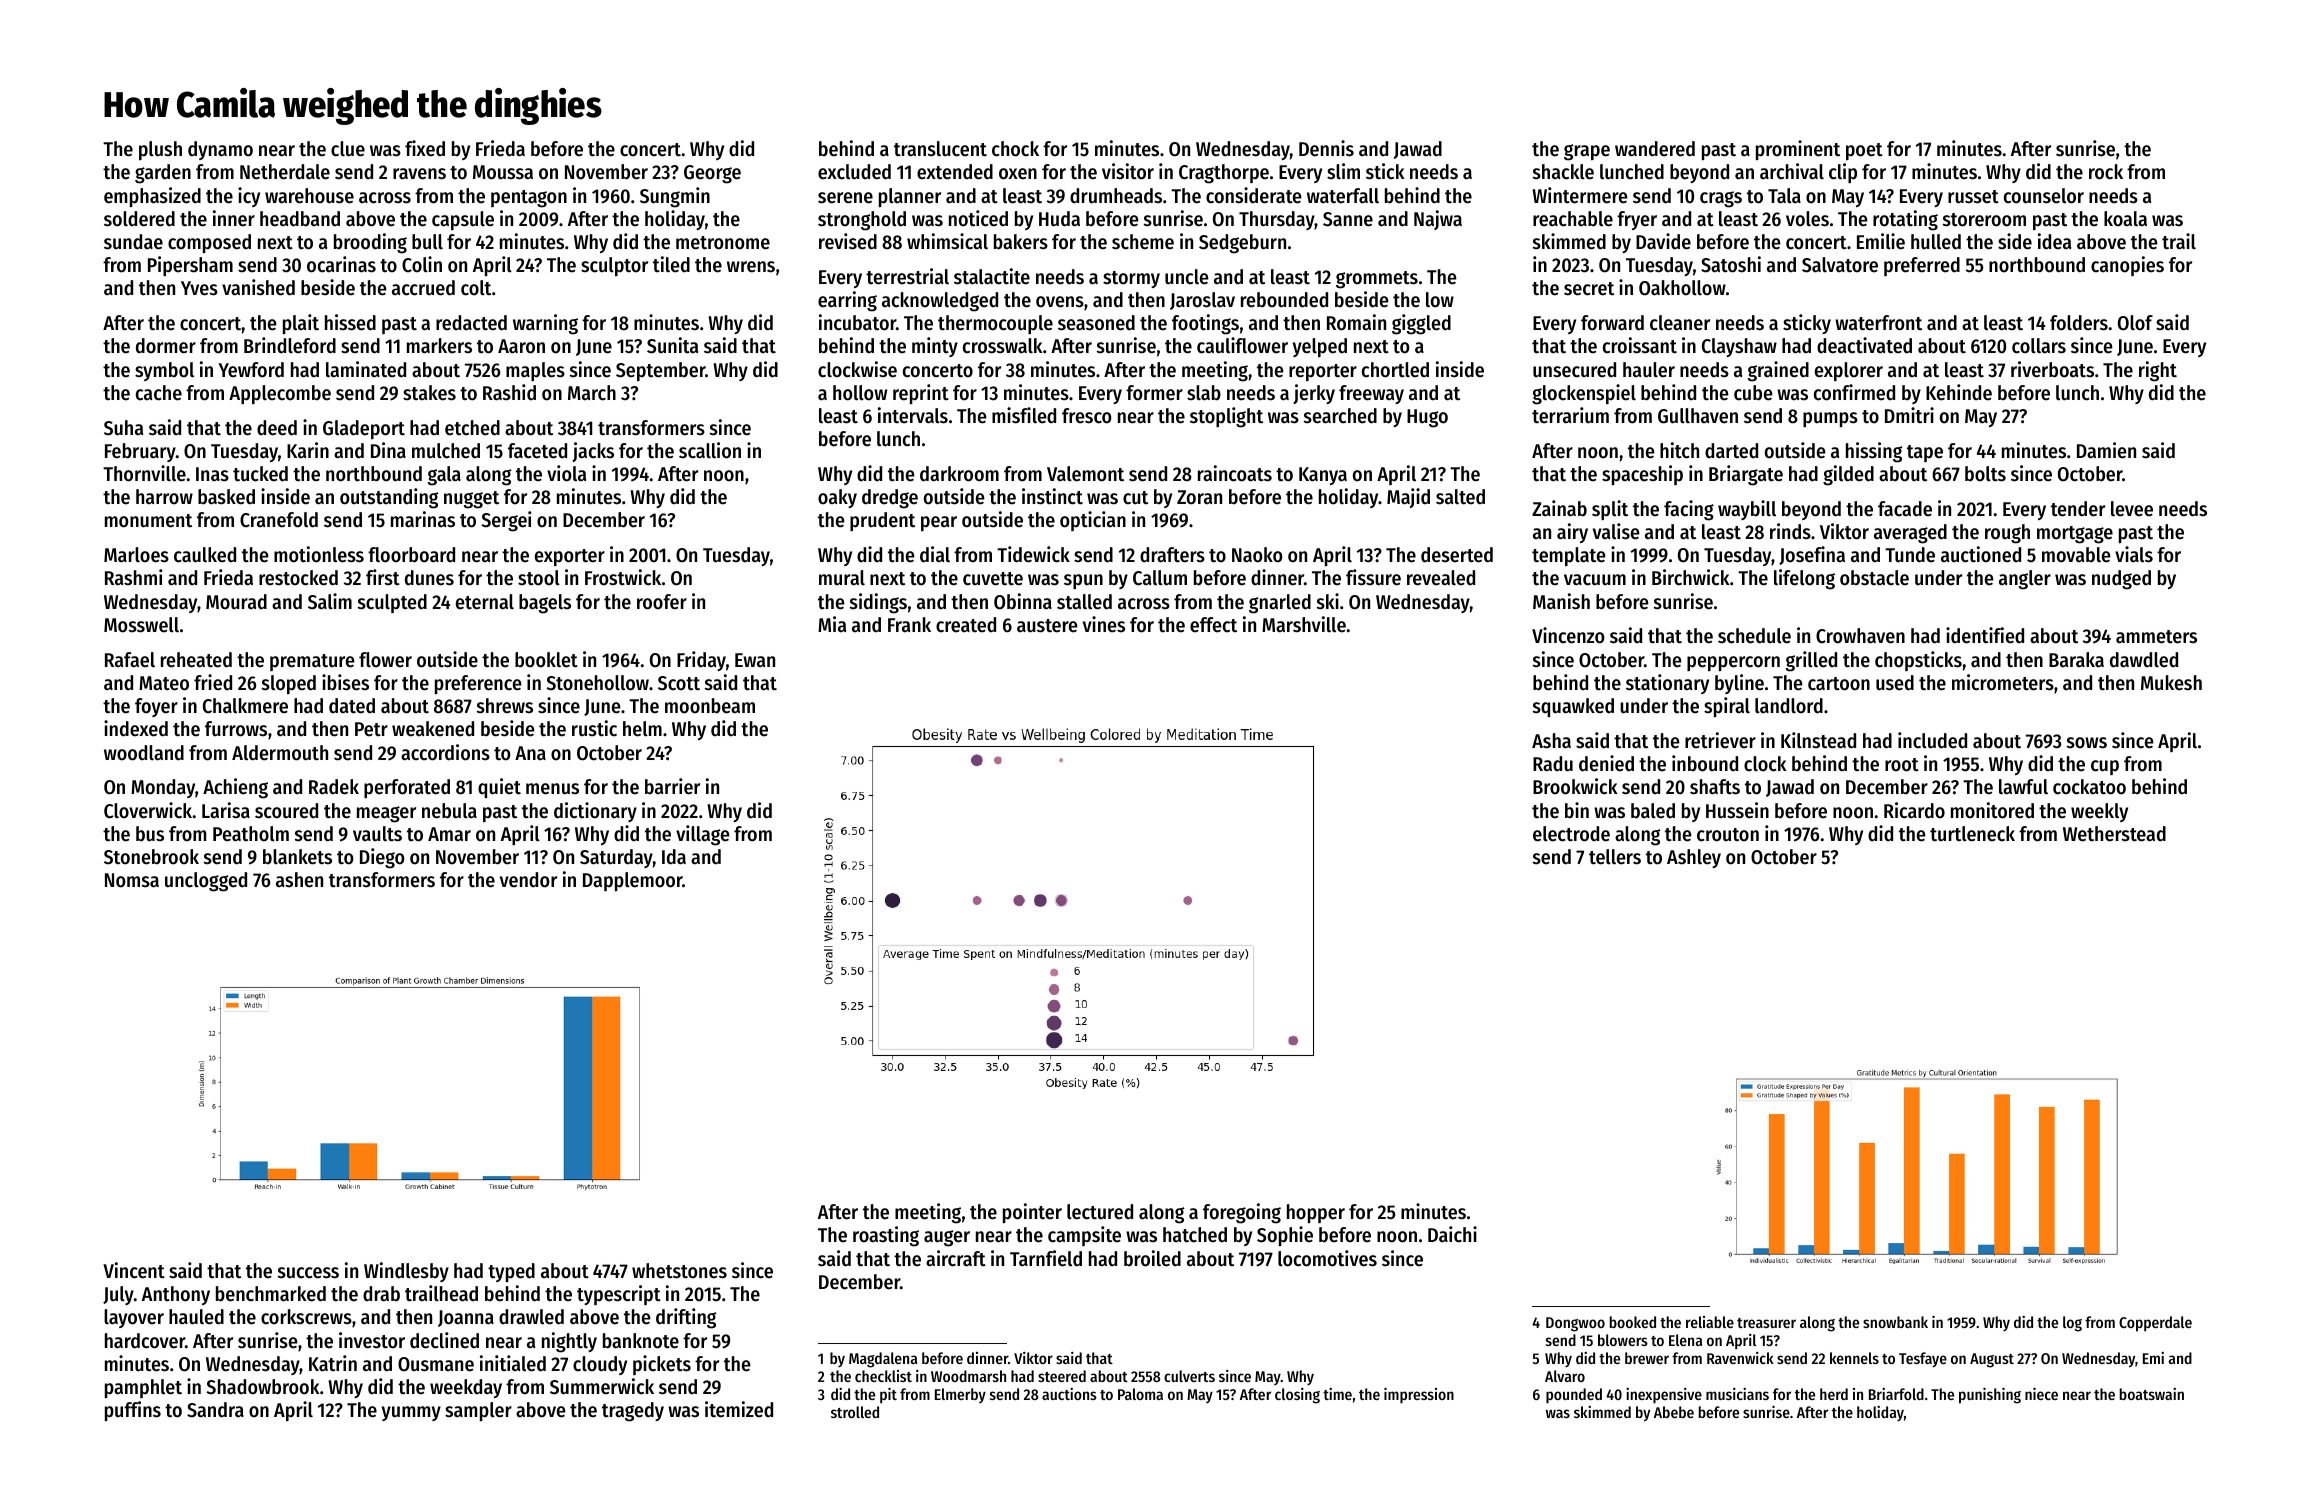 Image resolution: width=2313 pixels, height=1496 pixels. What do you see at coordinates (160, 150) in the screenshot?
I see `plush` at bounding box center [160, 150].
